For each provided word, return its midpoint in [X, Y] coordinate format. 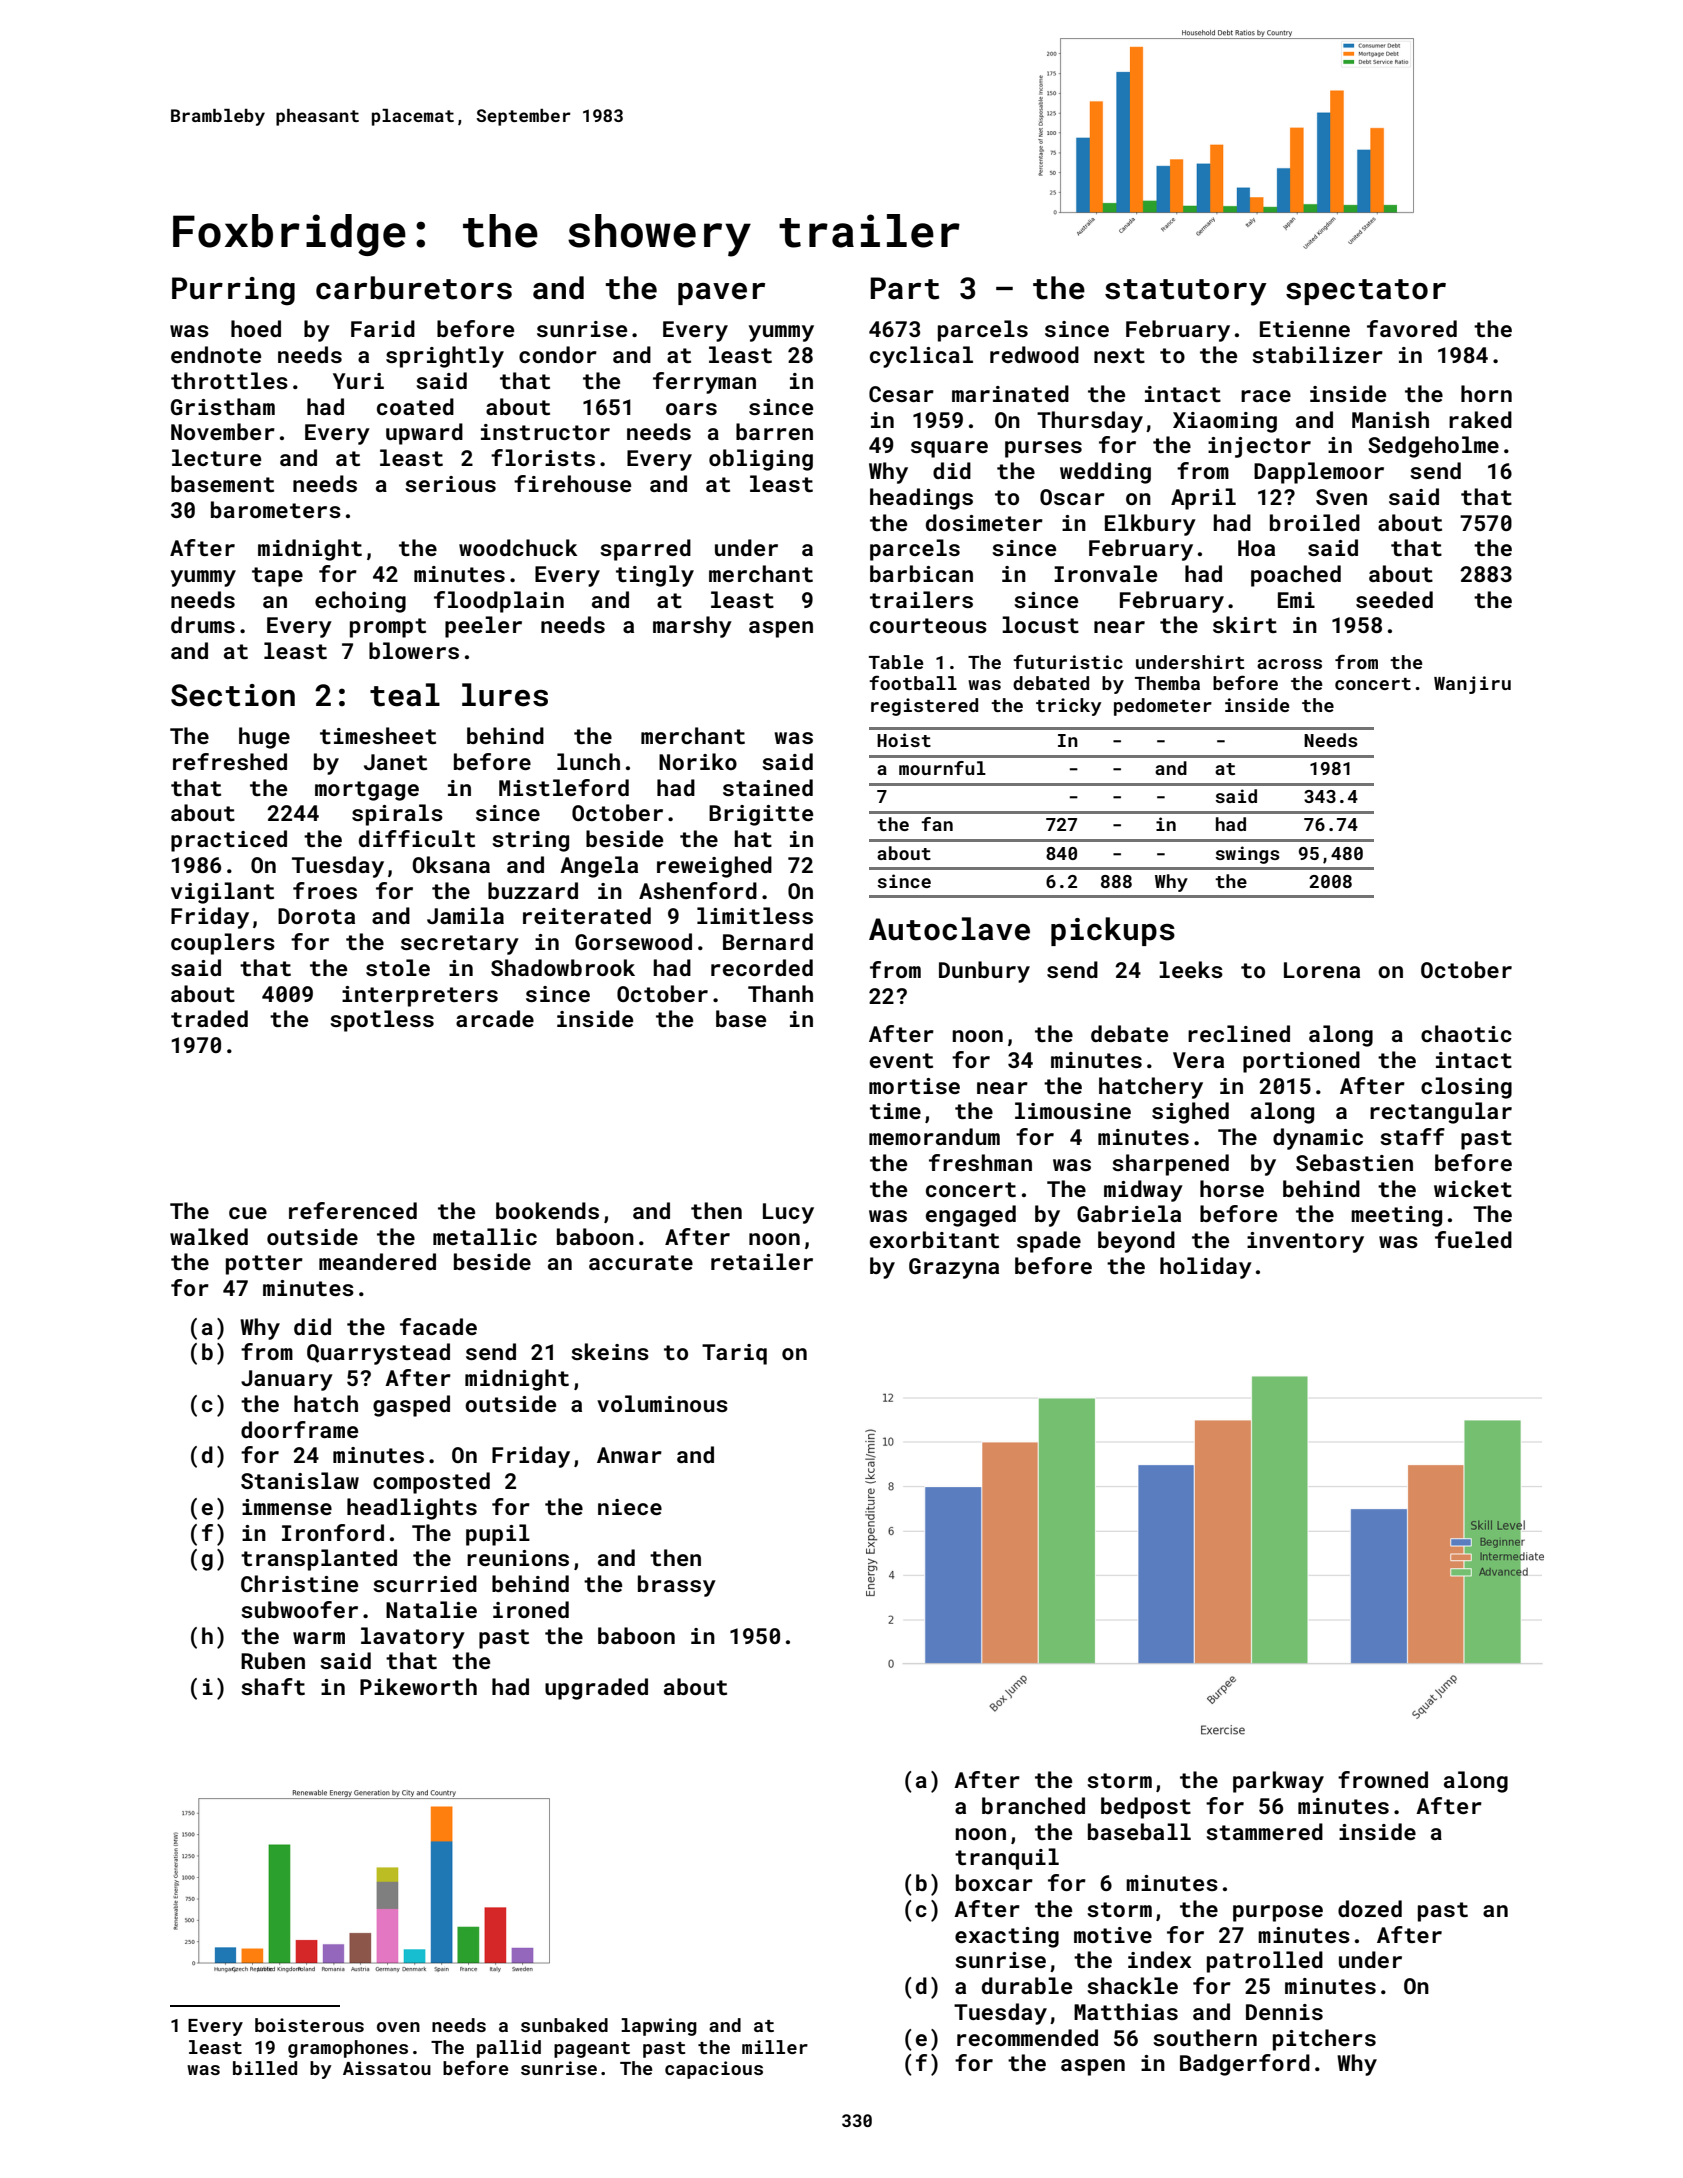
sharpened [1170, 1165]
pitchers [1324, 2040]
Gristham [223, 406]
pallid [509, 2049]
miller [775, 2047]
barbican [921, 573]
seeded [1394, 599]
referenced [353, 1210]
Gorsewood [633, 941]
